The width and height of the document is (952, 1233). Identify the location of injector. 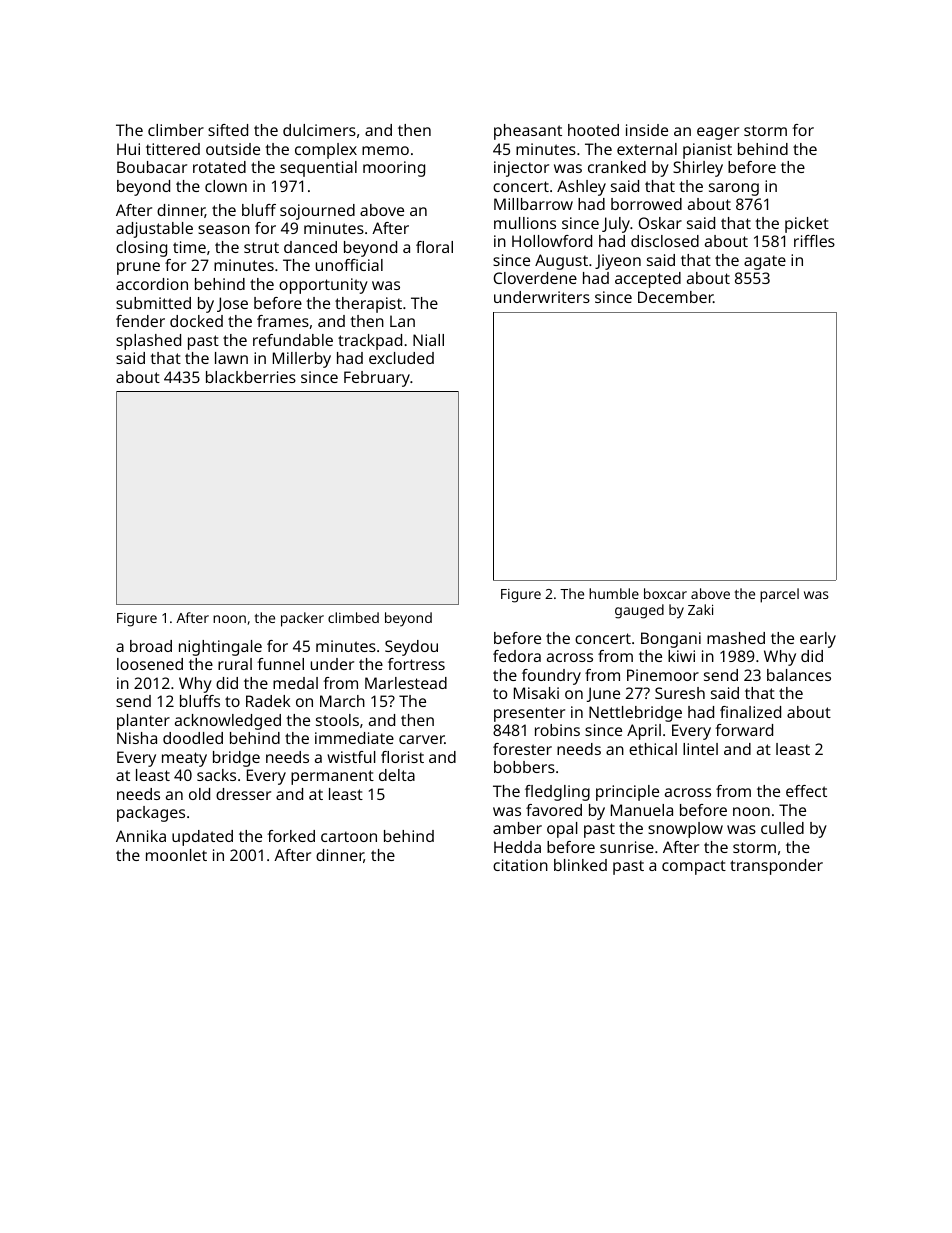
(521, 169).
